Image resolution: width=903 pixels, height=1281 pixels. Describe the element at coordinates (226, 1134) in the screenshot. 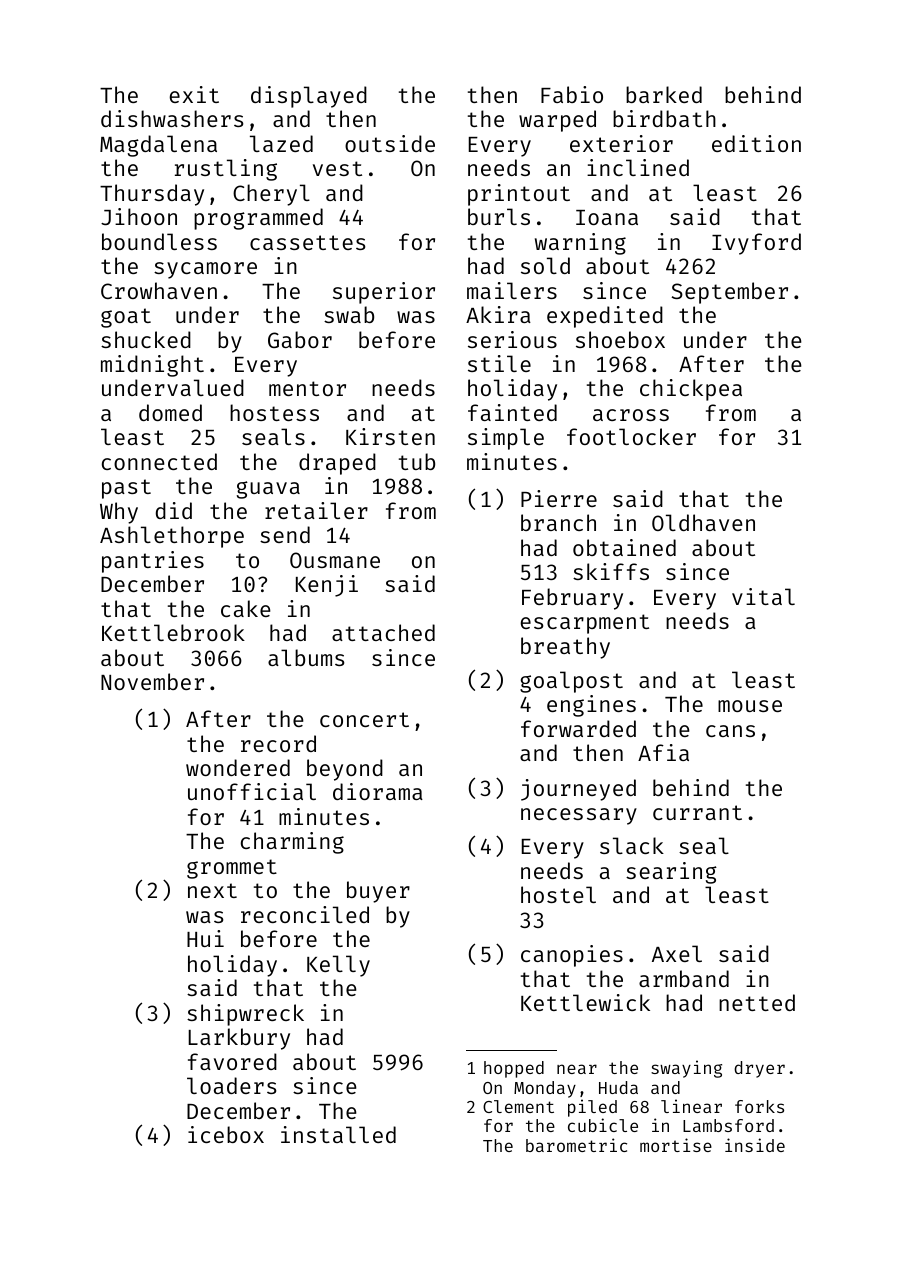

I see `icebox` at that location.
